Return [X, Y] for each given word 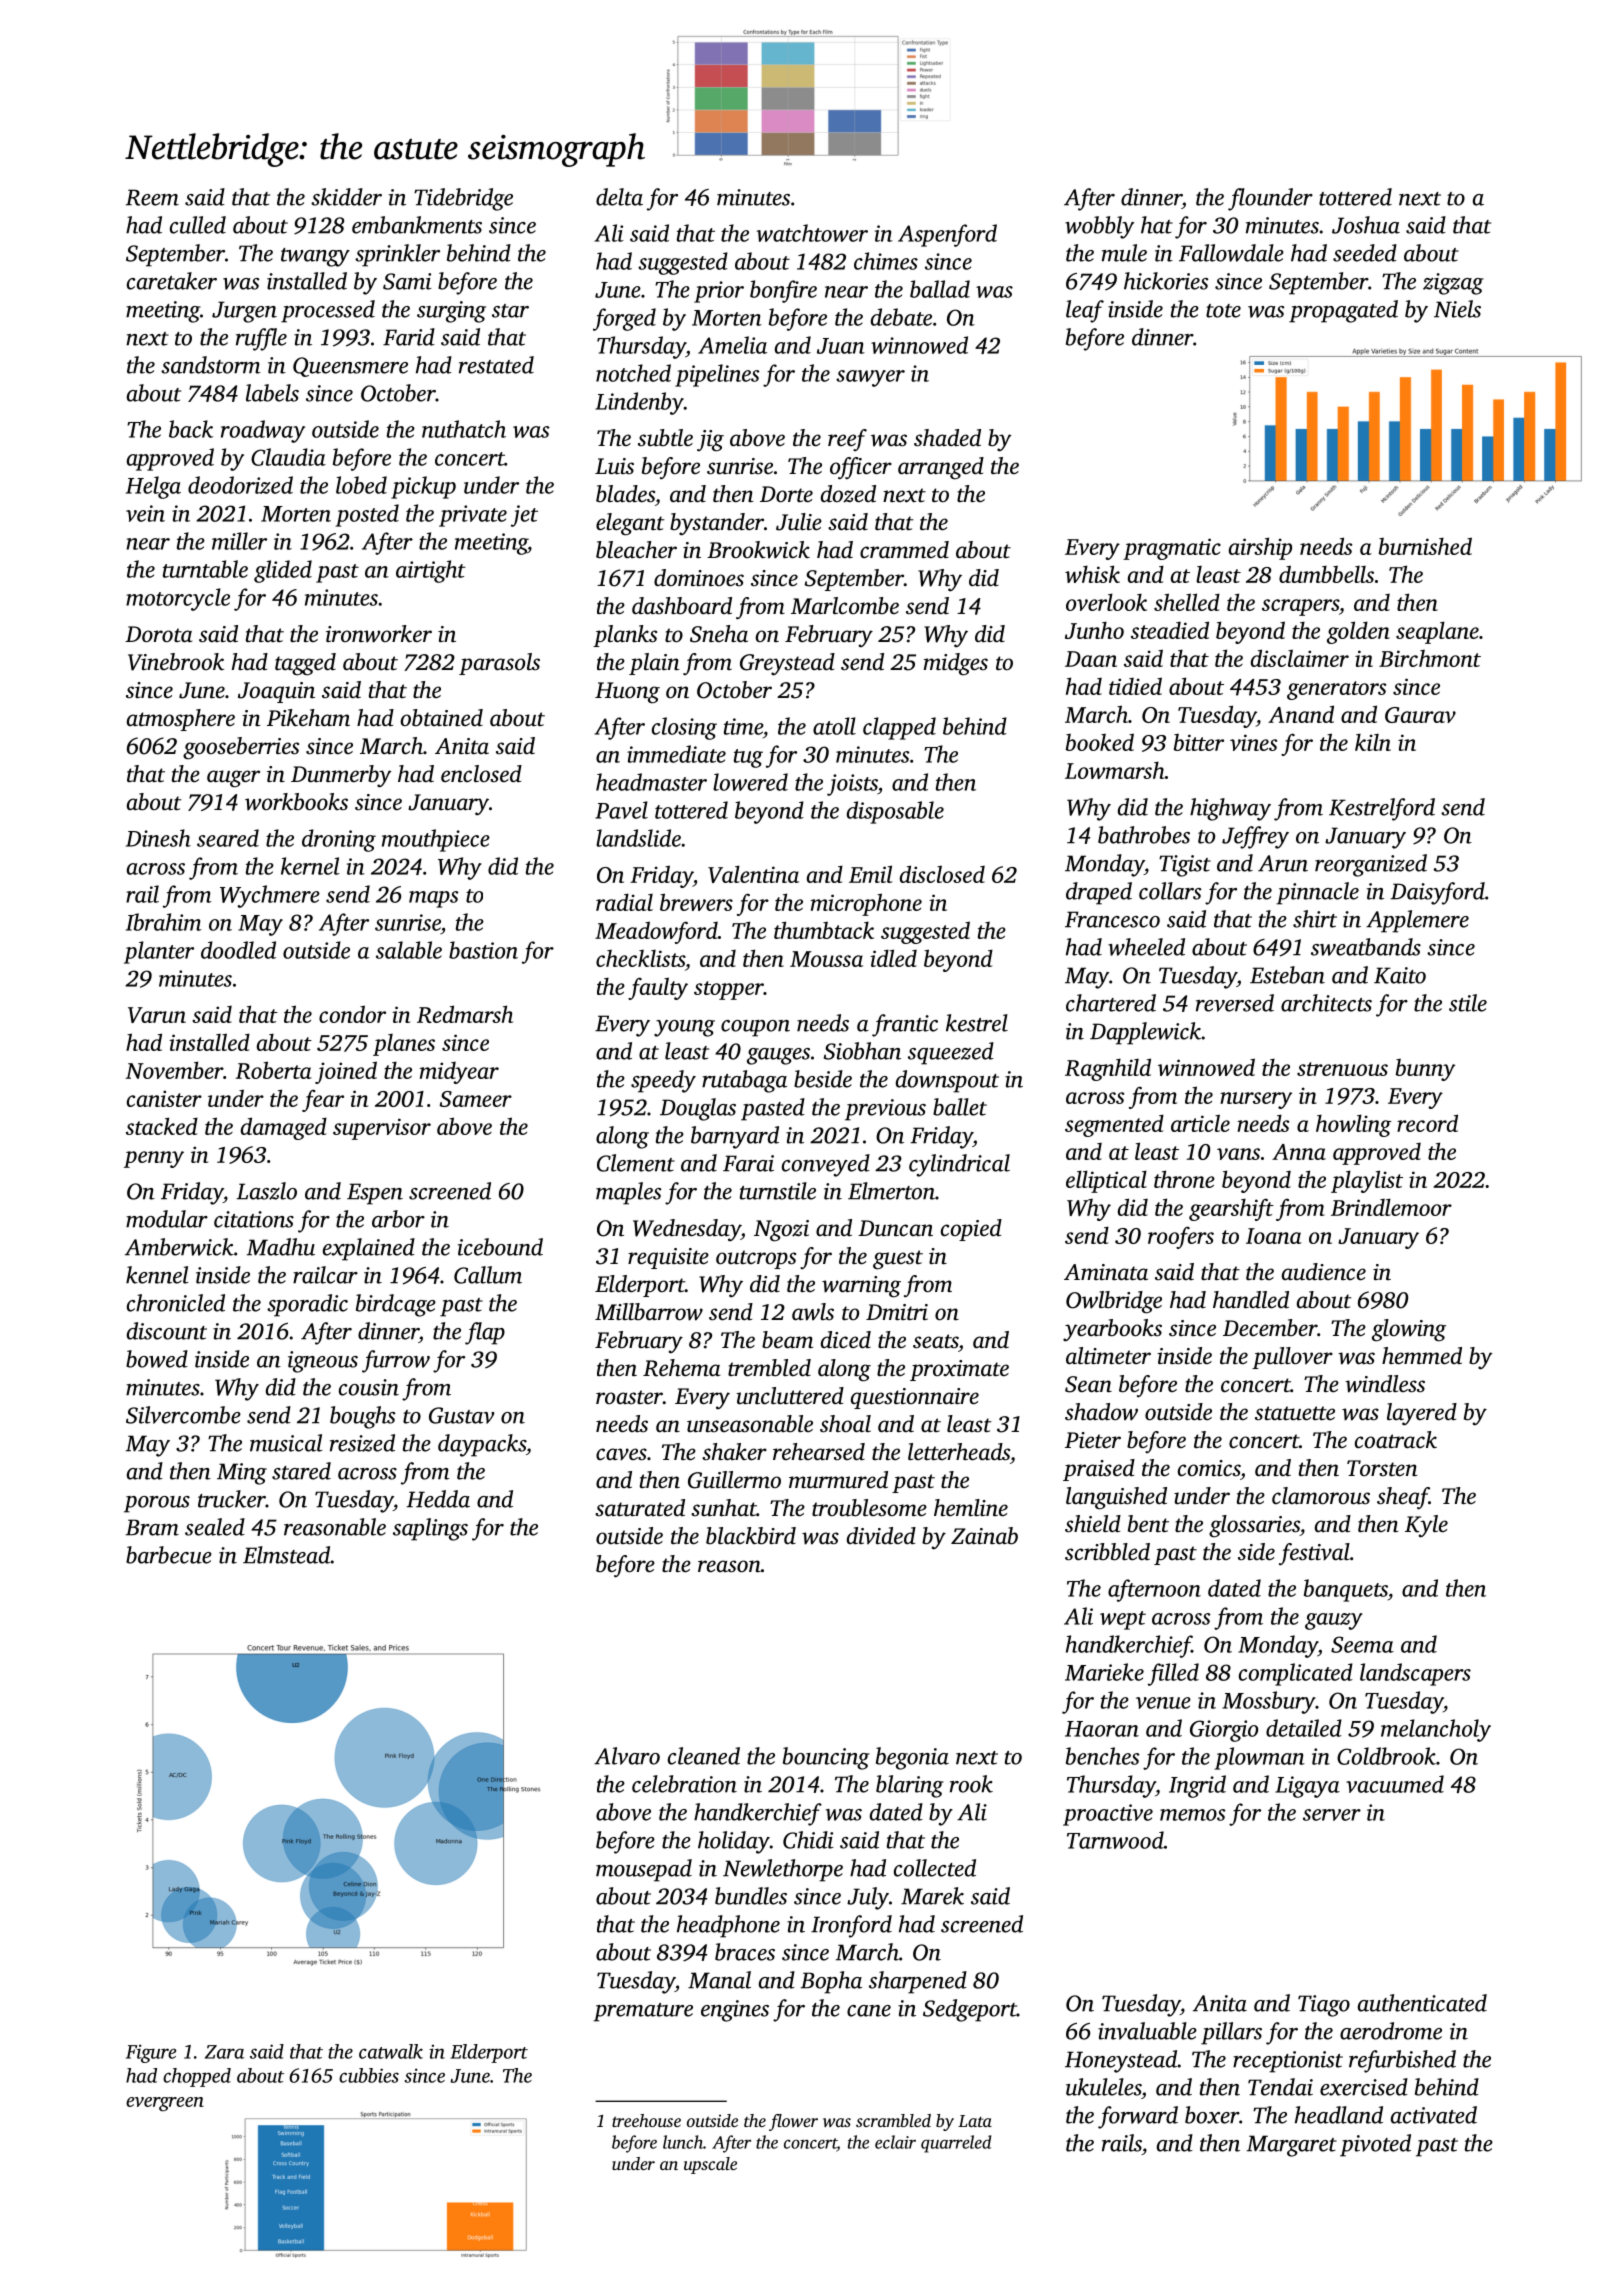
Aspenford [947, 235]
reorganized [1371, 865]
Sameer [475, 1099]
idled [893, 958]
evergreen [165, 2104]
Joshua [1366, 225]
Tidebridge [463, 199]
